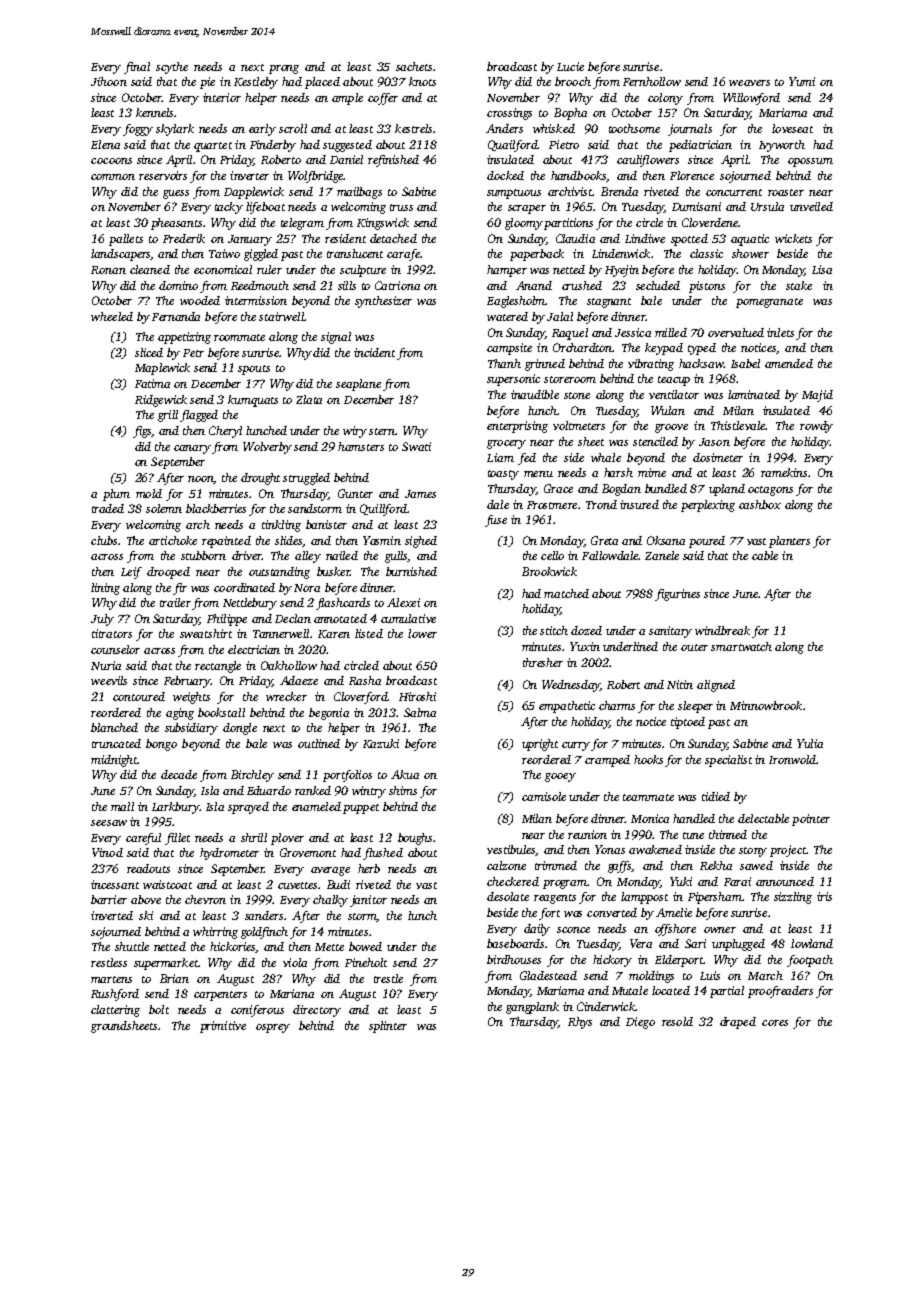 The height and width of the screenshot is (1314, 924). I want to click on wheeled, so click(112, 316).
